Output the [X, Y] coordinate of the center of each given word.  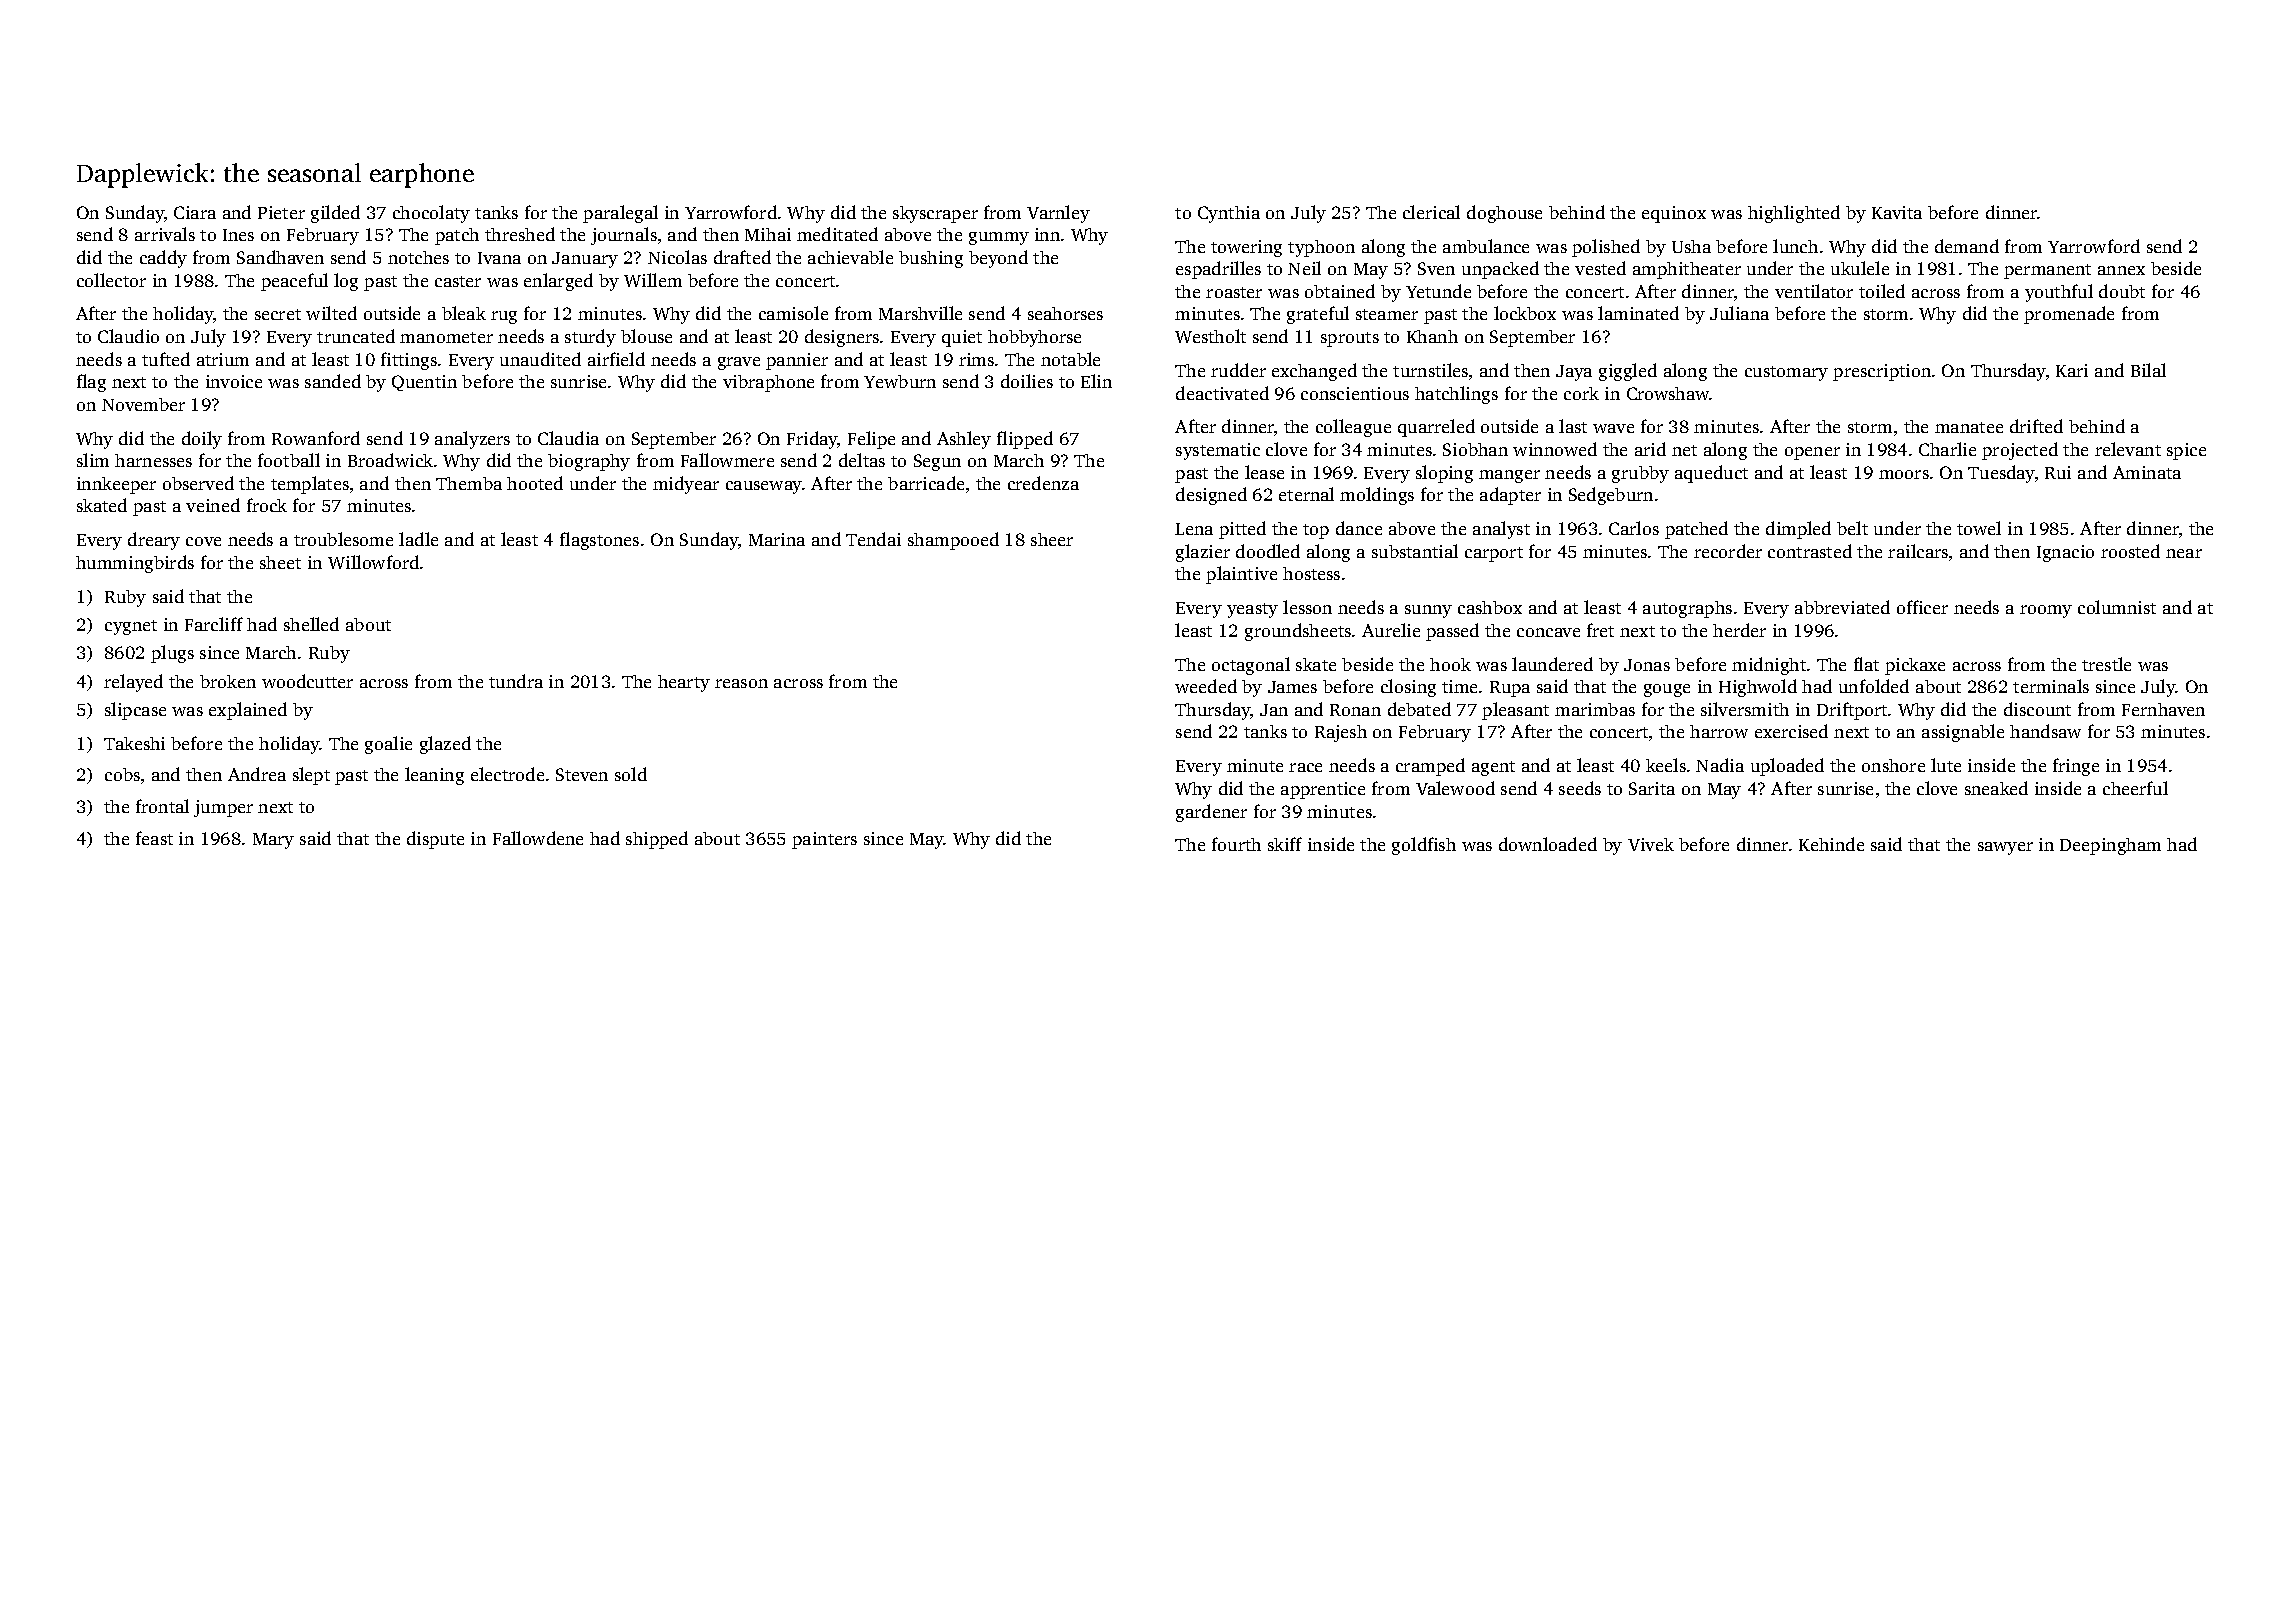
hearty [684, 683]
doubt [2122, 291]
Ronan [1355, 710]
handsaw [2045, 731]
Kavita [1897, 212]
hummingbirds [135, 564]
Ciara [195, 212]
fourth [1236, 844]
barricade [926, 483]
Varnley [1058, 214]
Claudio [128, 336]
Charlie [1947, 449]
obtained [1340, 291]
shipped [657, 840]
